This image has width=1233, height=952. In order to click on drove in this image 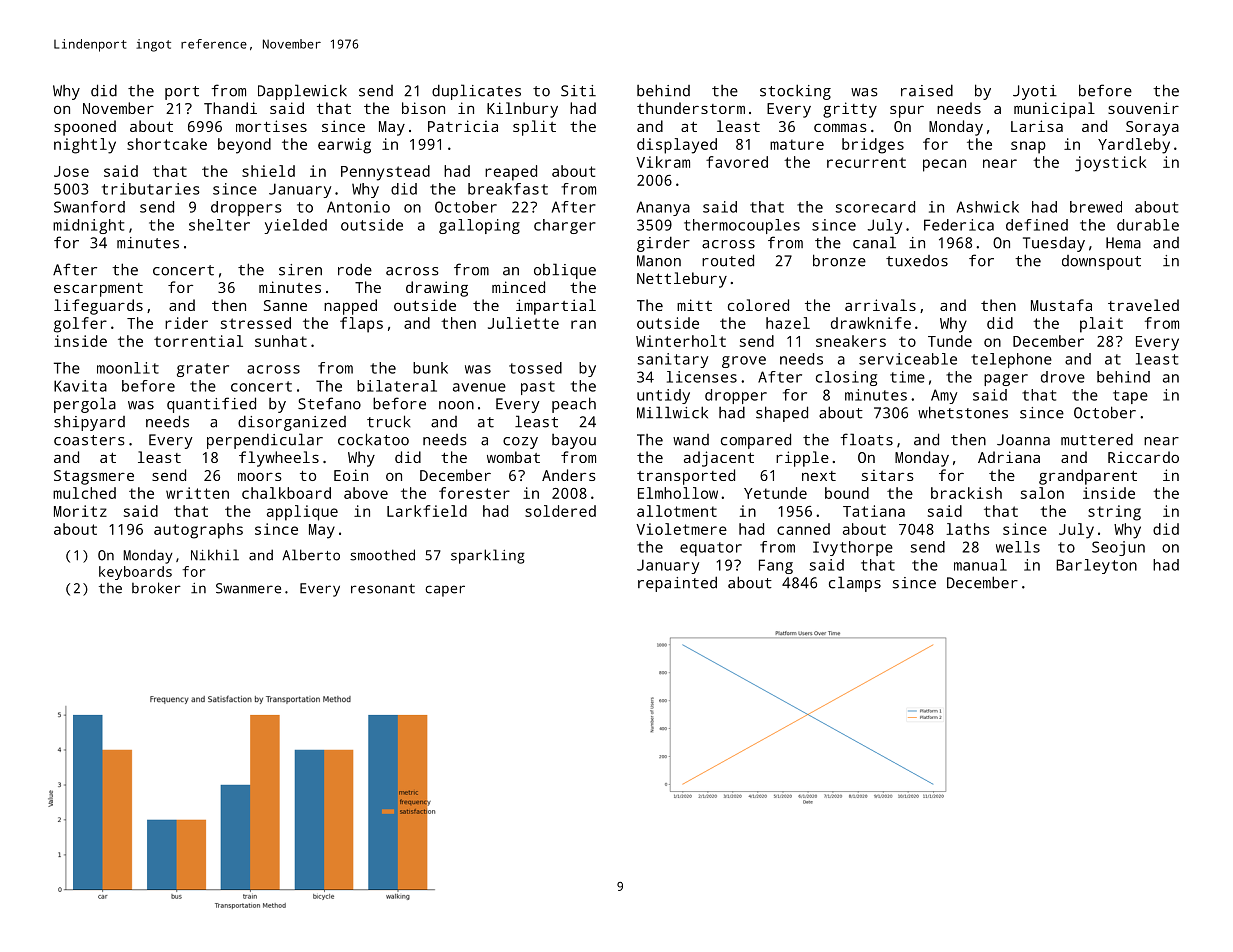, I will do `click(1063, 377)`.
